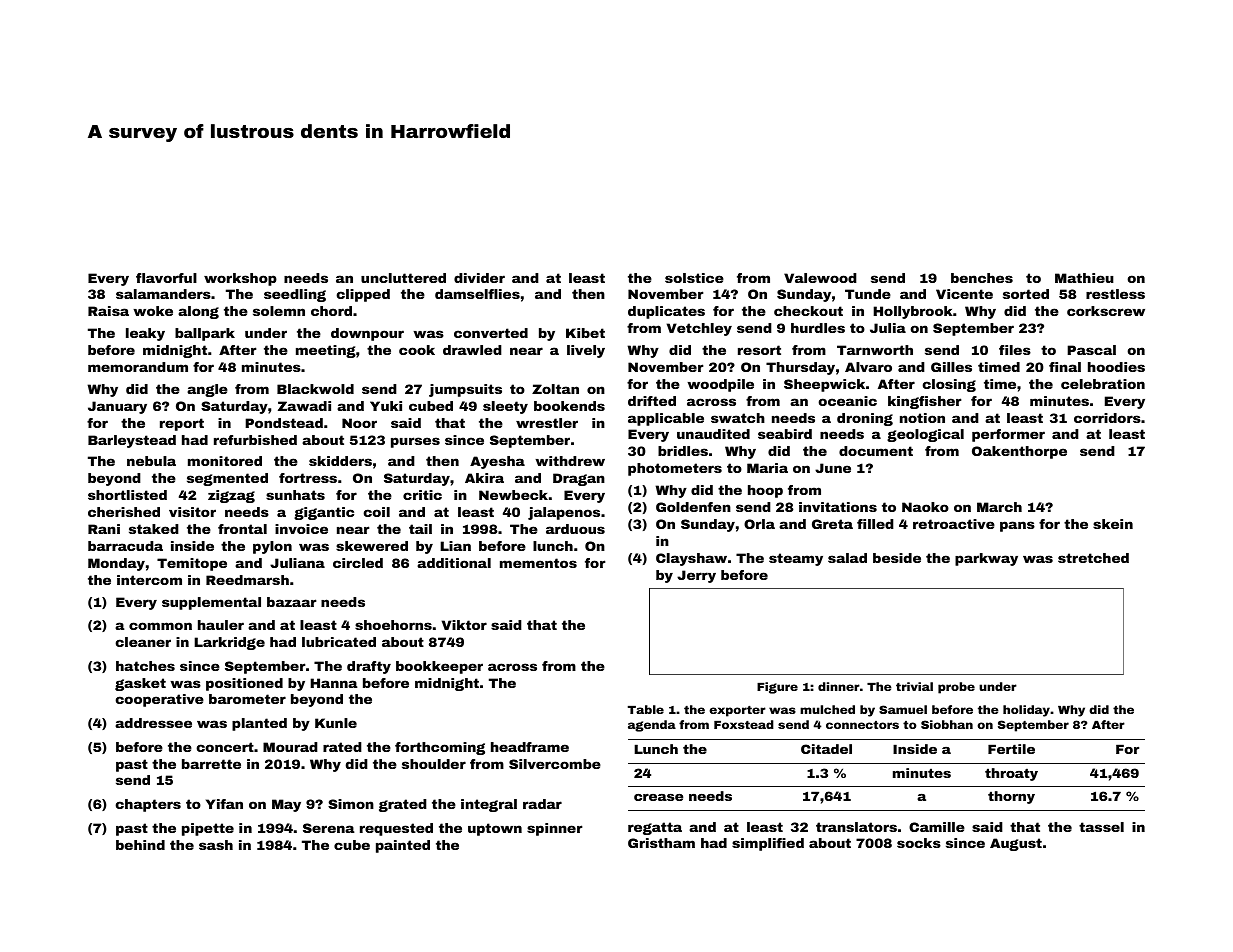  What do you see at coordinates (207, 390) in the screenshot?
I see `angle` at bounding box center [207, 390].
